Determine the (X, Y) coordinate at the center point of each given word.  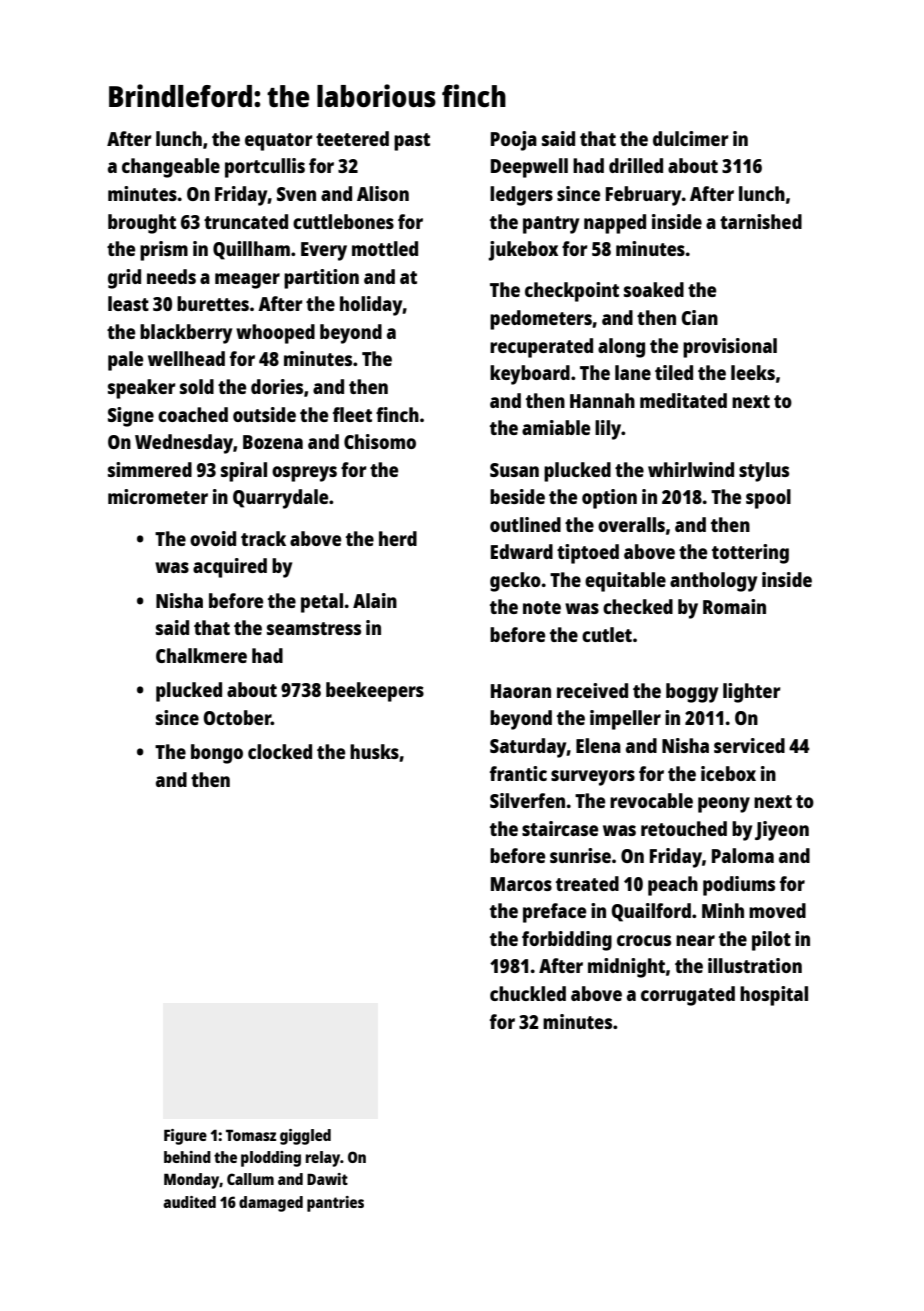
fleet (352, 414)
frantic (518, 773)
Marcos (521, 884)
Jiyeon (782, 831)
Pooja (514, 141)
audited (189, 1202)
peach (673, 886)
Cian (699, 317)
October (237, 717)
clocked (280, 751)
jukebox (523, 251)
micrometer (158, 496)
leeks (753, 372)
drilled (636, 165)
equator (279, 142)
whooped (275, 334)
